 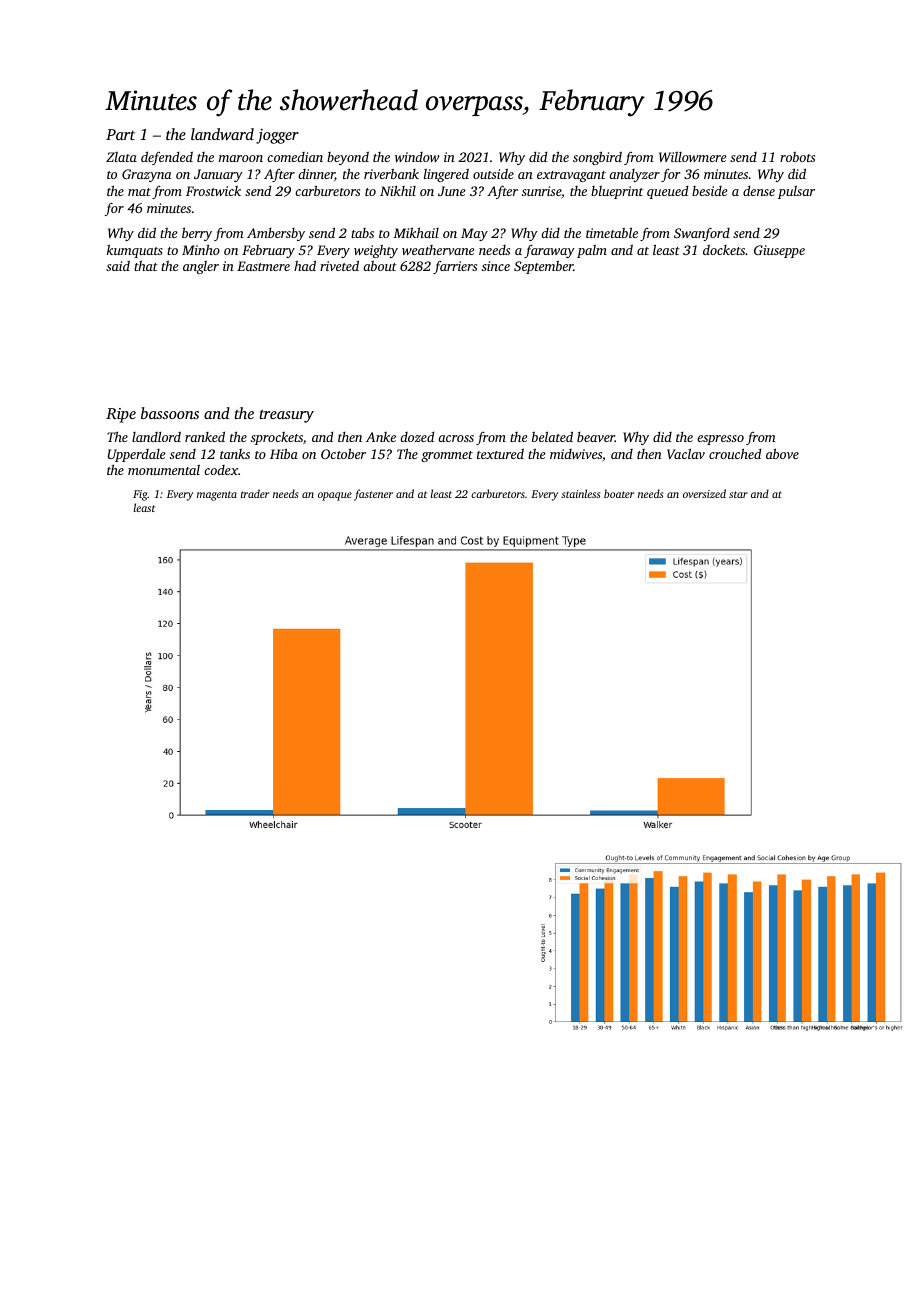 What do you see at coordinates (164, 470) in the screenshot?
I see `monumental` at bounding box center [164, 470].
